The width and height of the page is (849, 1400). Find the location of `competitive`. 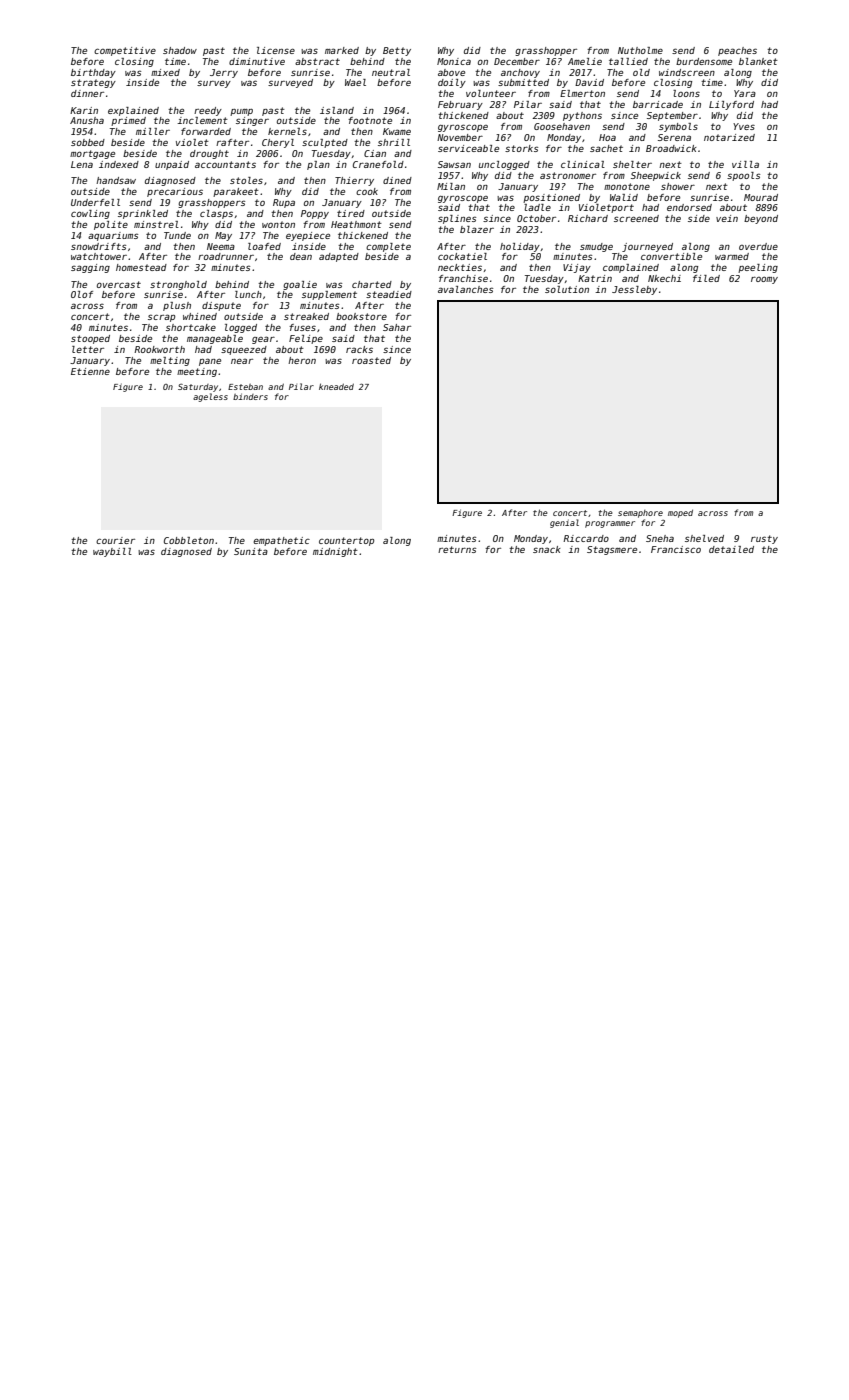

competitive is located at coordinates (125, 51).
